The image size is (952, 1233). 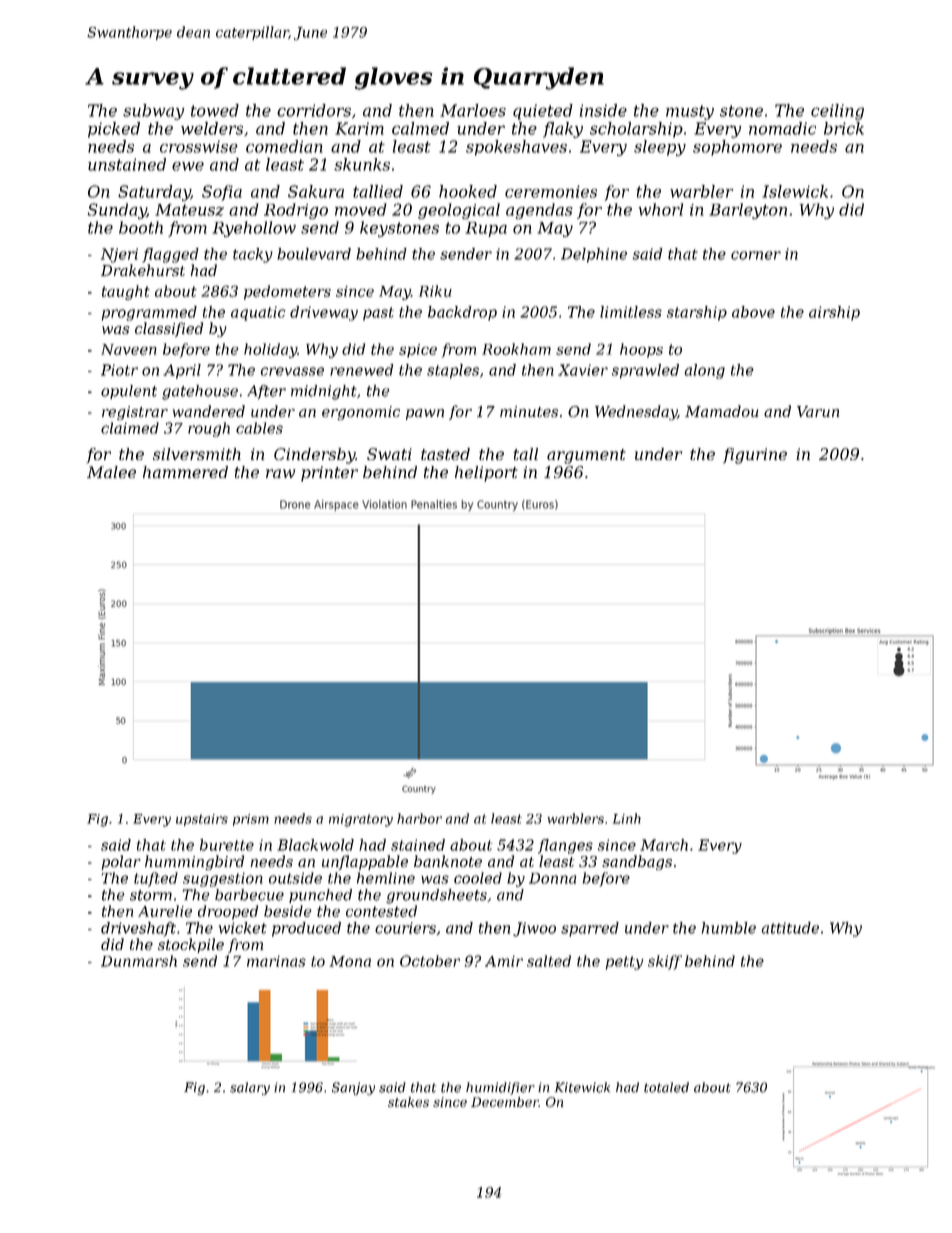 What do you see at coordinates (435, 291) in the image?
I see `Riku` at bounding box center [435, 291].
